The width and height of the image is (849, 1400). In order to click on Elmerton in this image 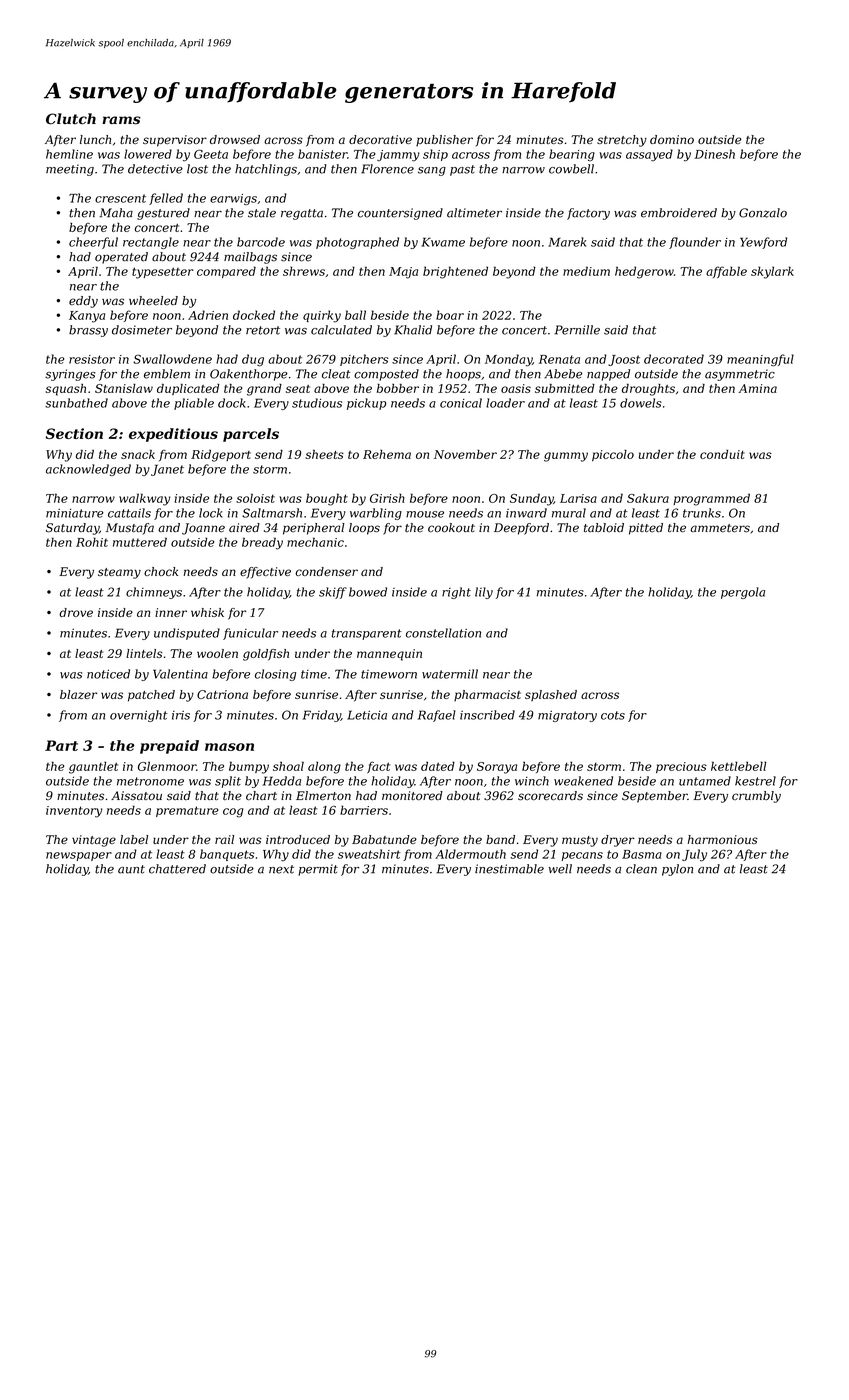, I will do `click(323, 796)`.
